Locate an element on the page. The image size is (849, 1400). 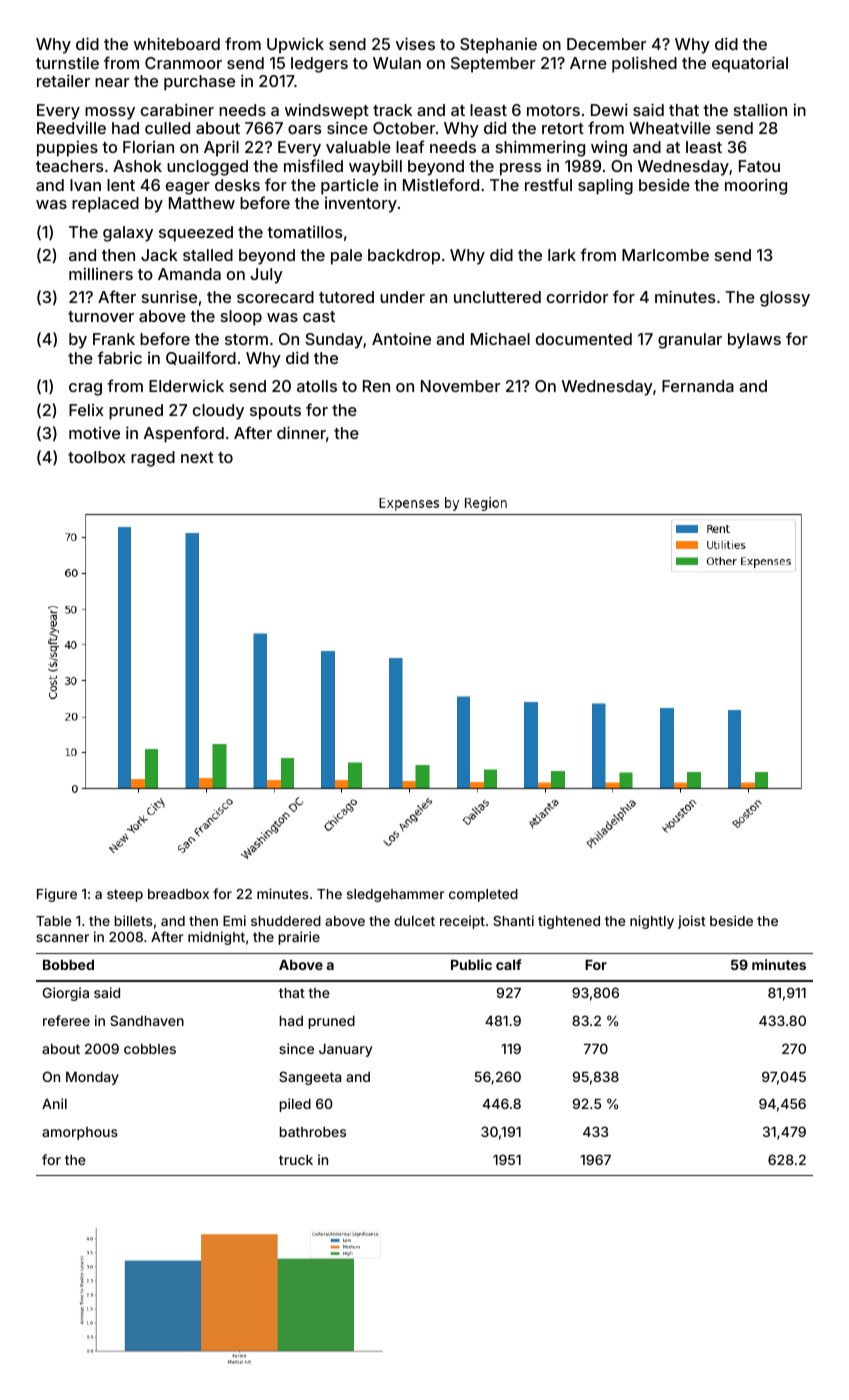
turnstile is located at coordinates (67, 62).
